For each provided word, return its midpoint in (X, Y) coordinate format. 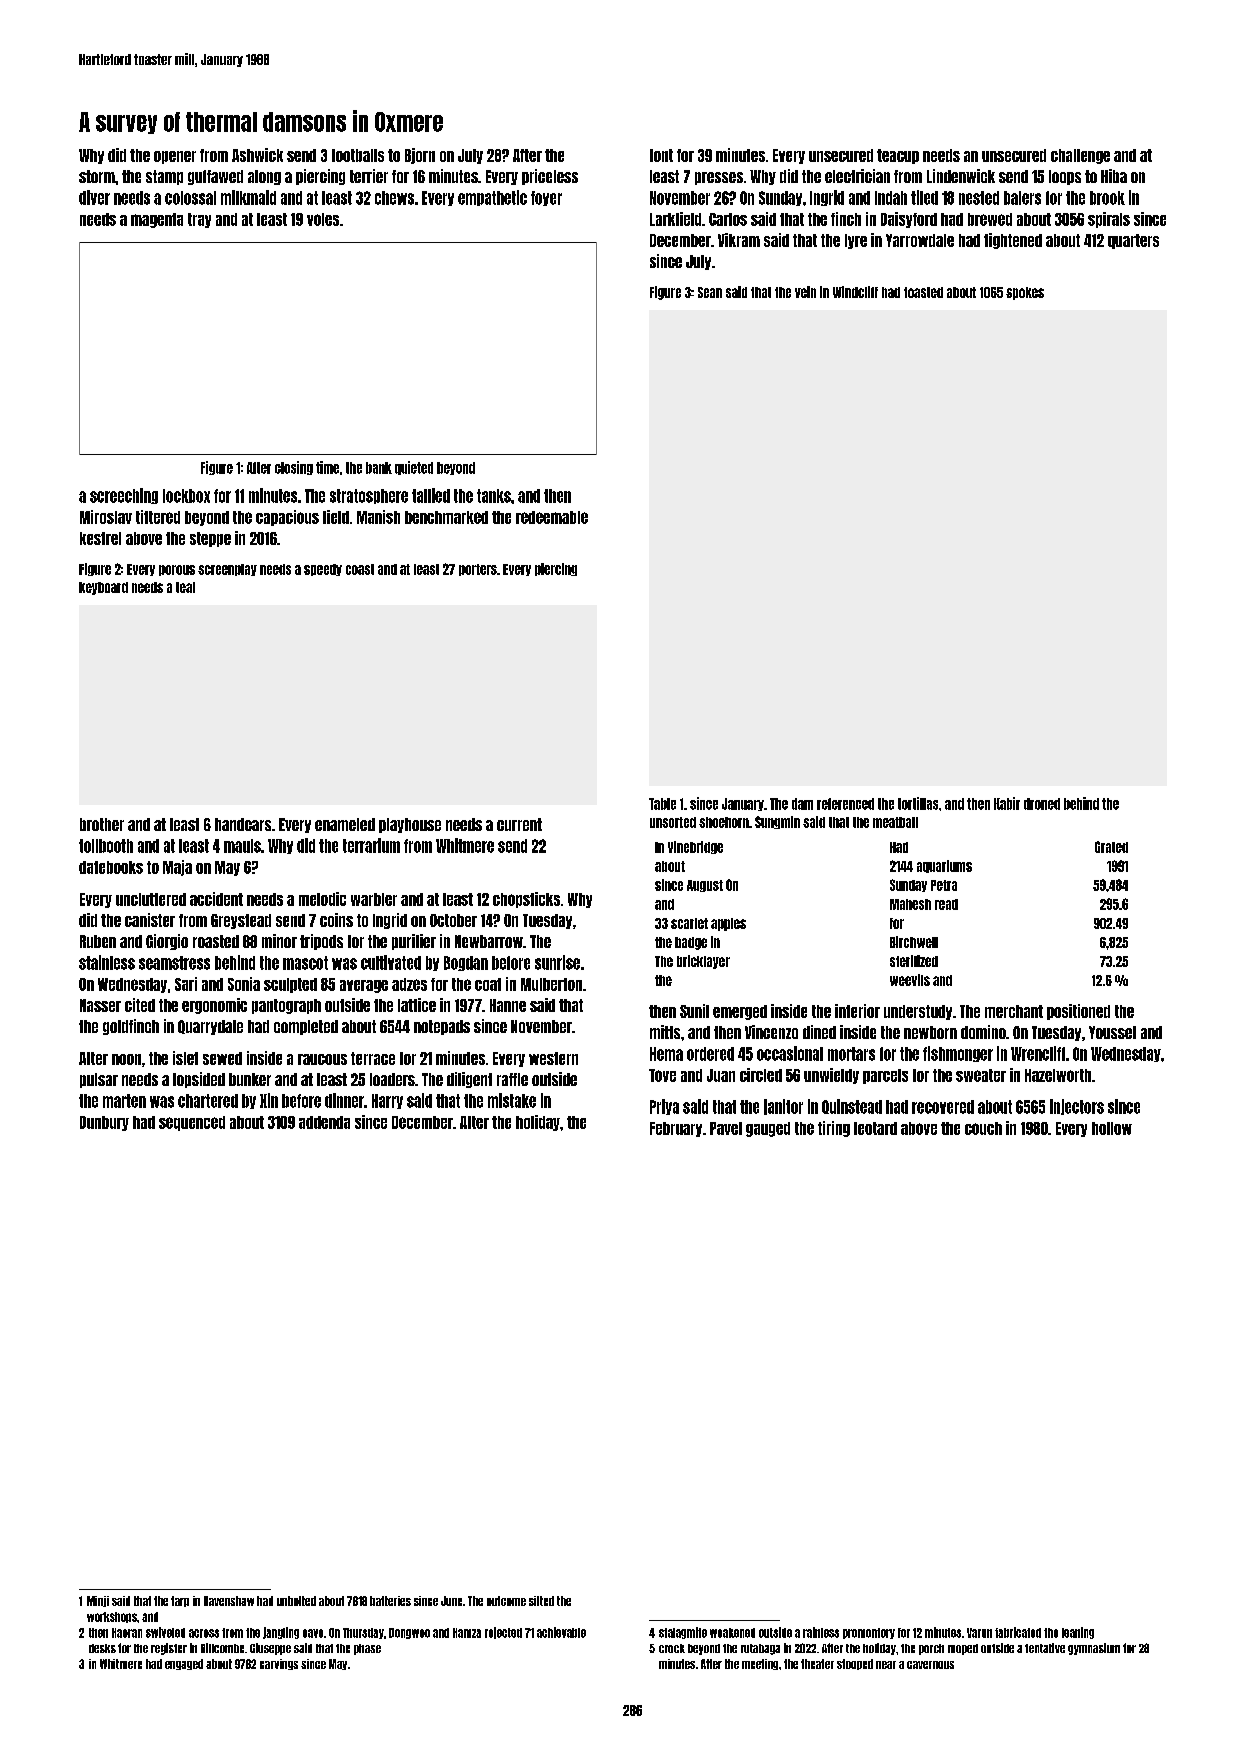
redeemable (552, 517)
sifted (541, 1601)
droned (1042, 804)
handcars (243, 824)
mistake (512, 1100)
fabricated (1018, 1632)
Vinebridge (695, 847)
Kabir (1007, 803)
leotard (875, 1128)
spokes (1025, 293)
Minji (98, 1601)
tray (199, 220)
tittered (158, 517)
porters (478, 570)
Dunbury (104, 1123)
